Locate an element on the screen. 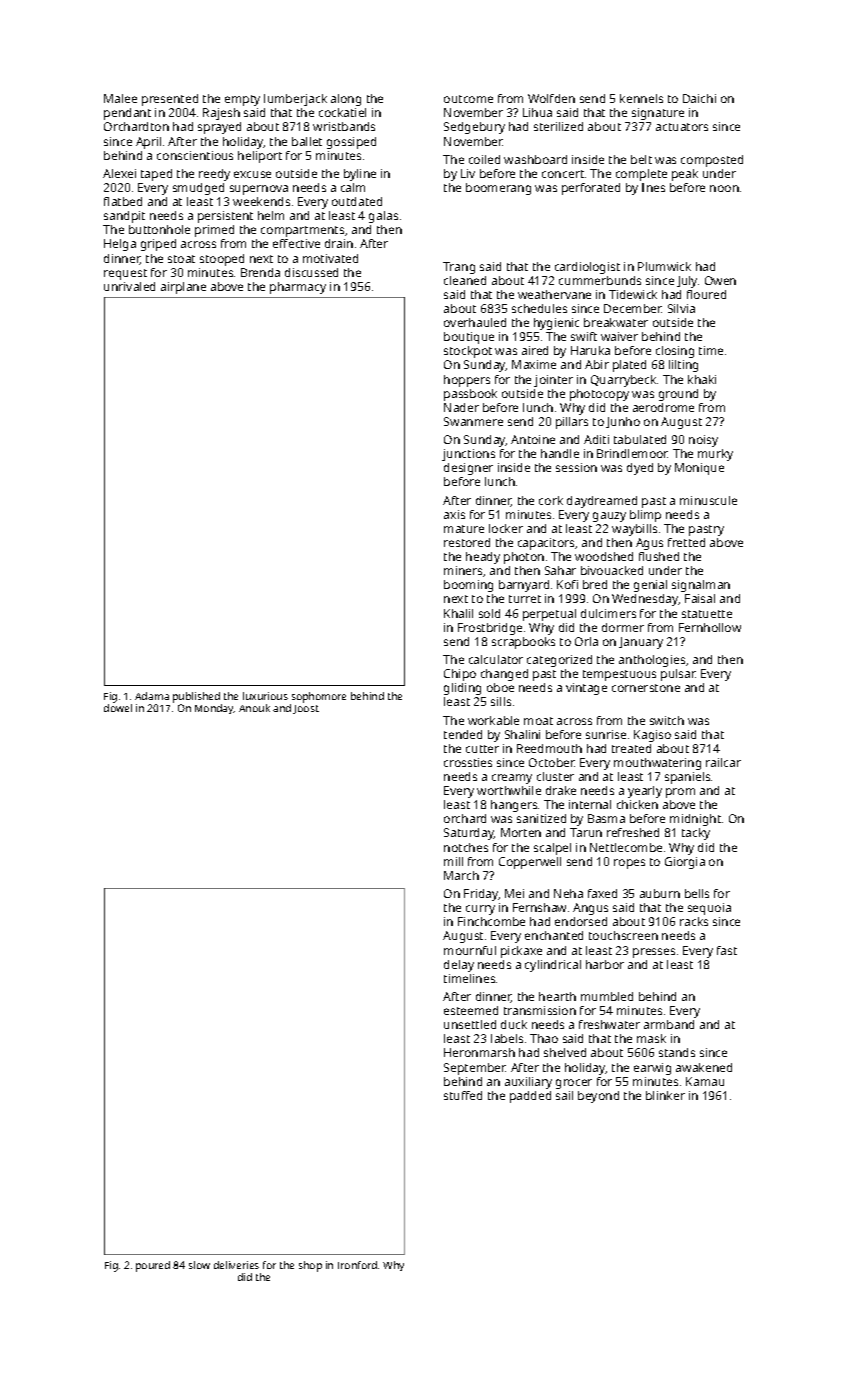 The width and height of the screenshot is (849, 1400). mill is located at coordinates (453, 861).
